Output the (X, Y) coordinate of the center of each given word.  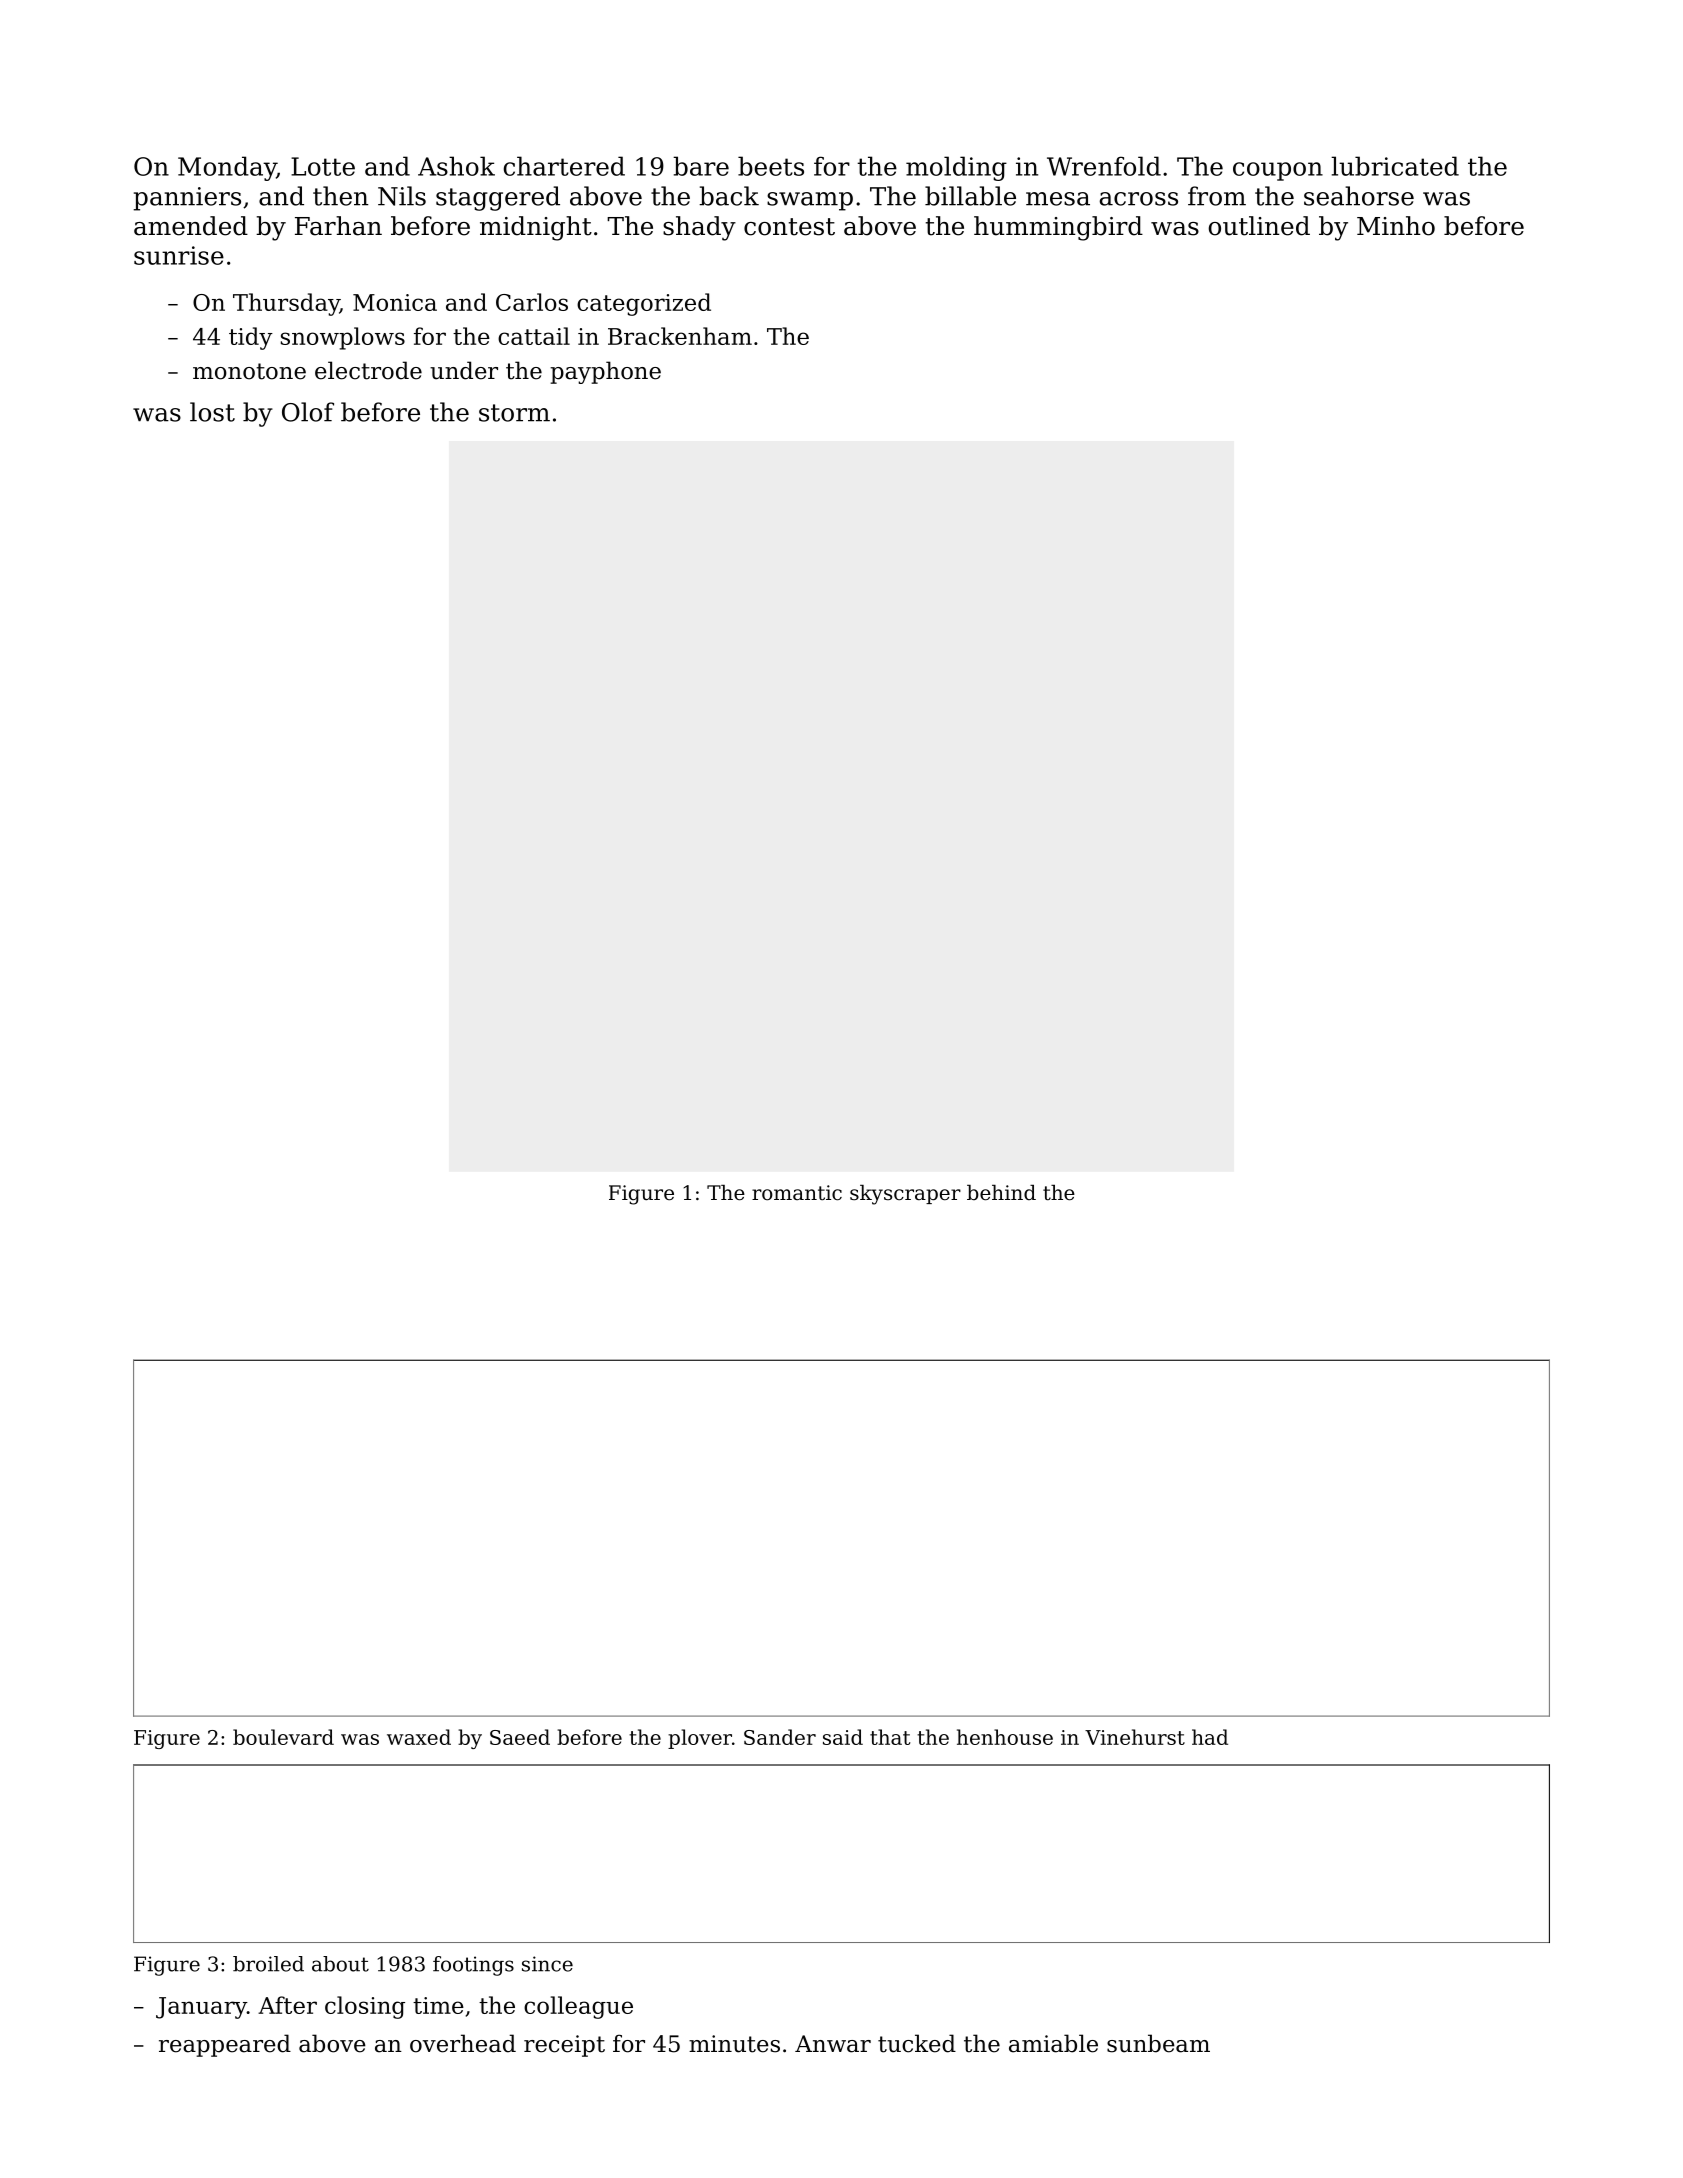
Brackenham (680, 336)
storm (514, 413)
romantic (797, 1193)
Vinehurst (1135, 1737)
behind (1001, 1193)
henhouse (1005, 1737)
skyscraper (905, 1195)
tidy (251, 338)
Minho (1396, 226)
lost (212, 412)
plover (700, 1739)
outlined (1259, 226)
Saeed (520, 1737)
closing (365, 2007)
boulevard (283, 1737)
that (890, 1737)
